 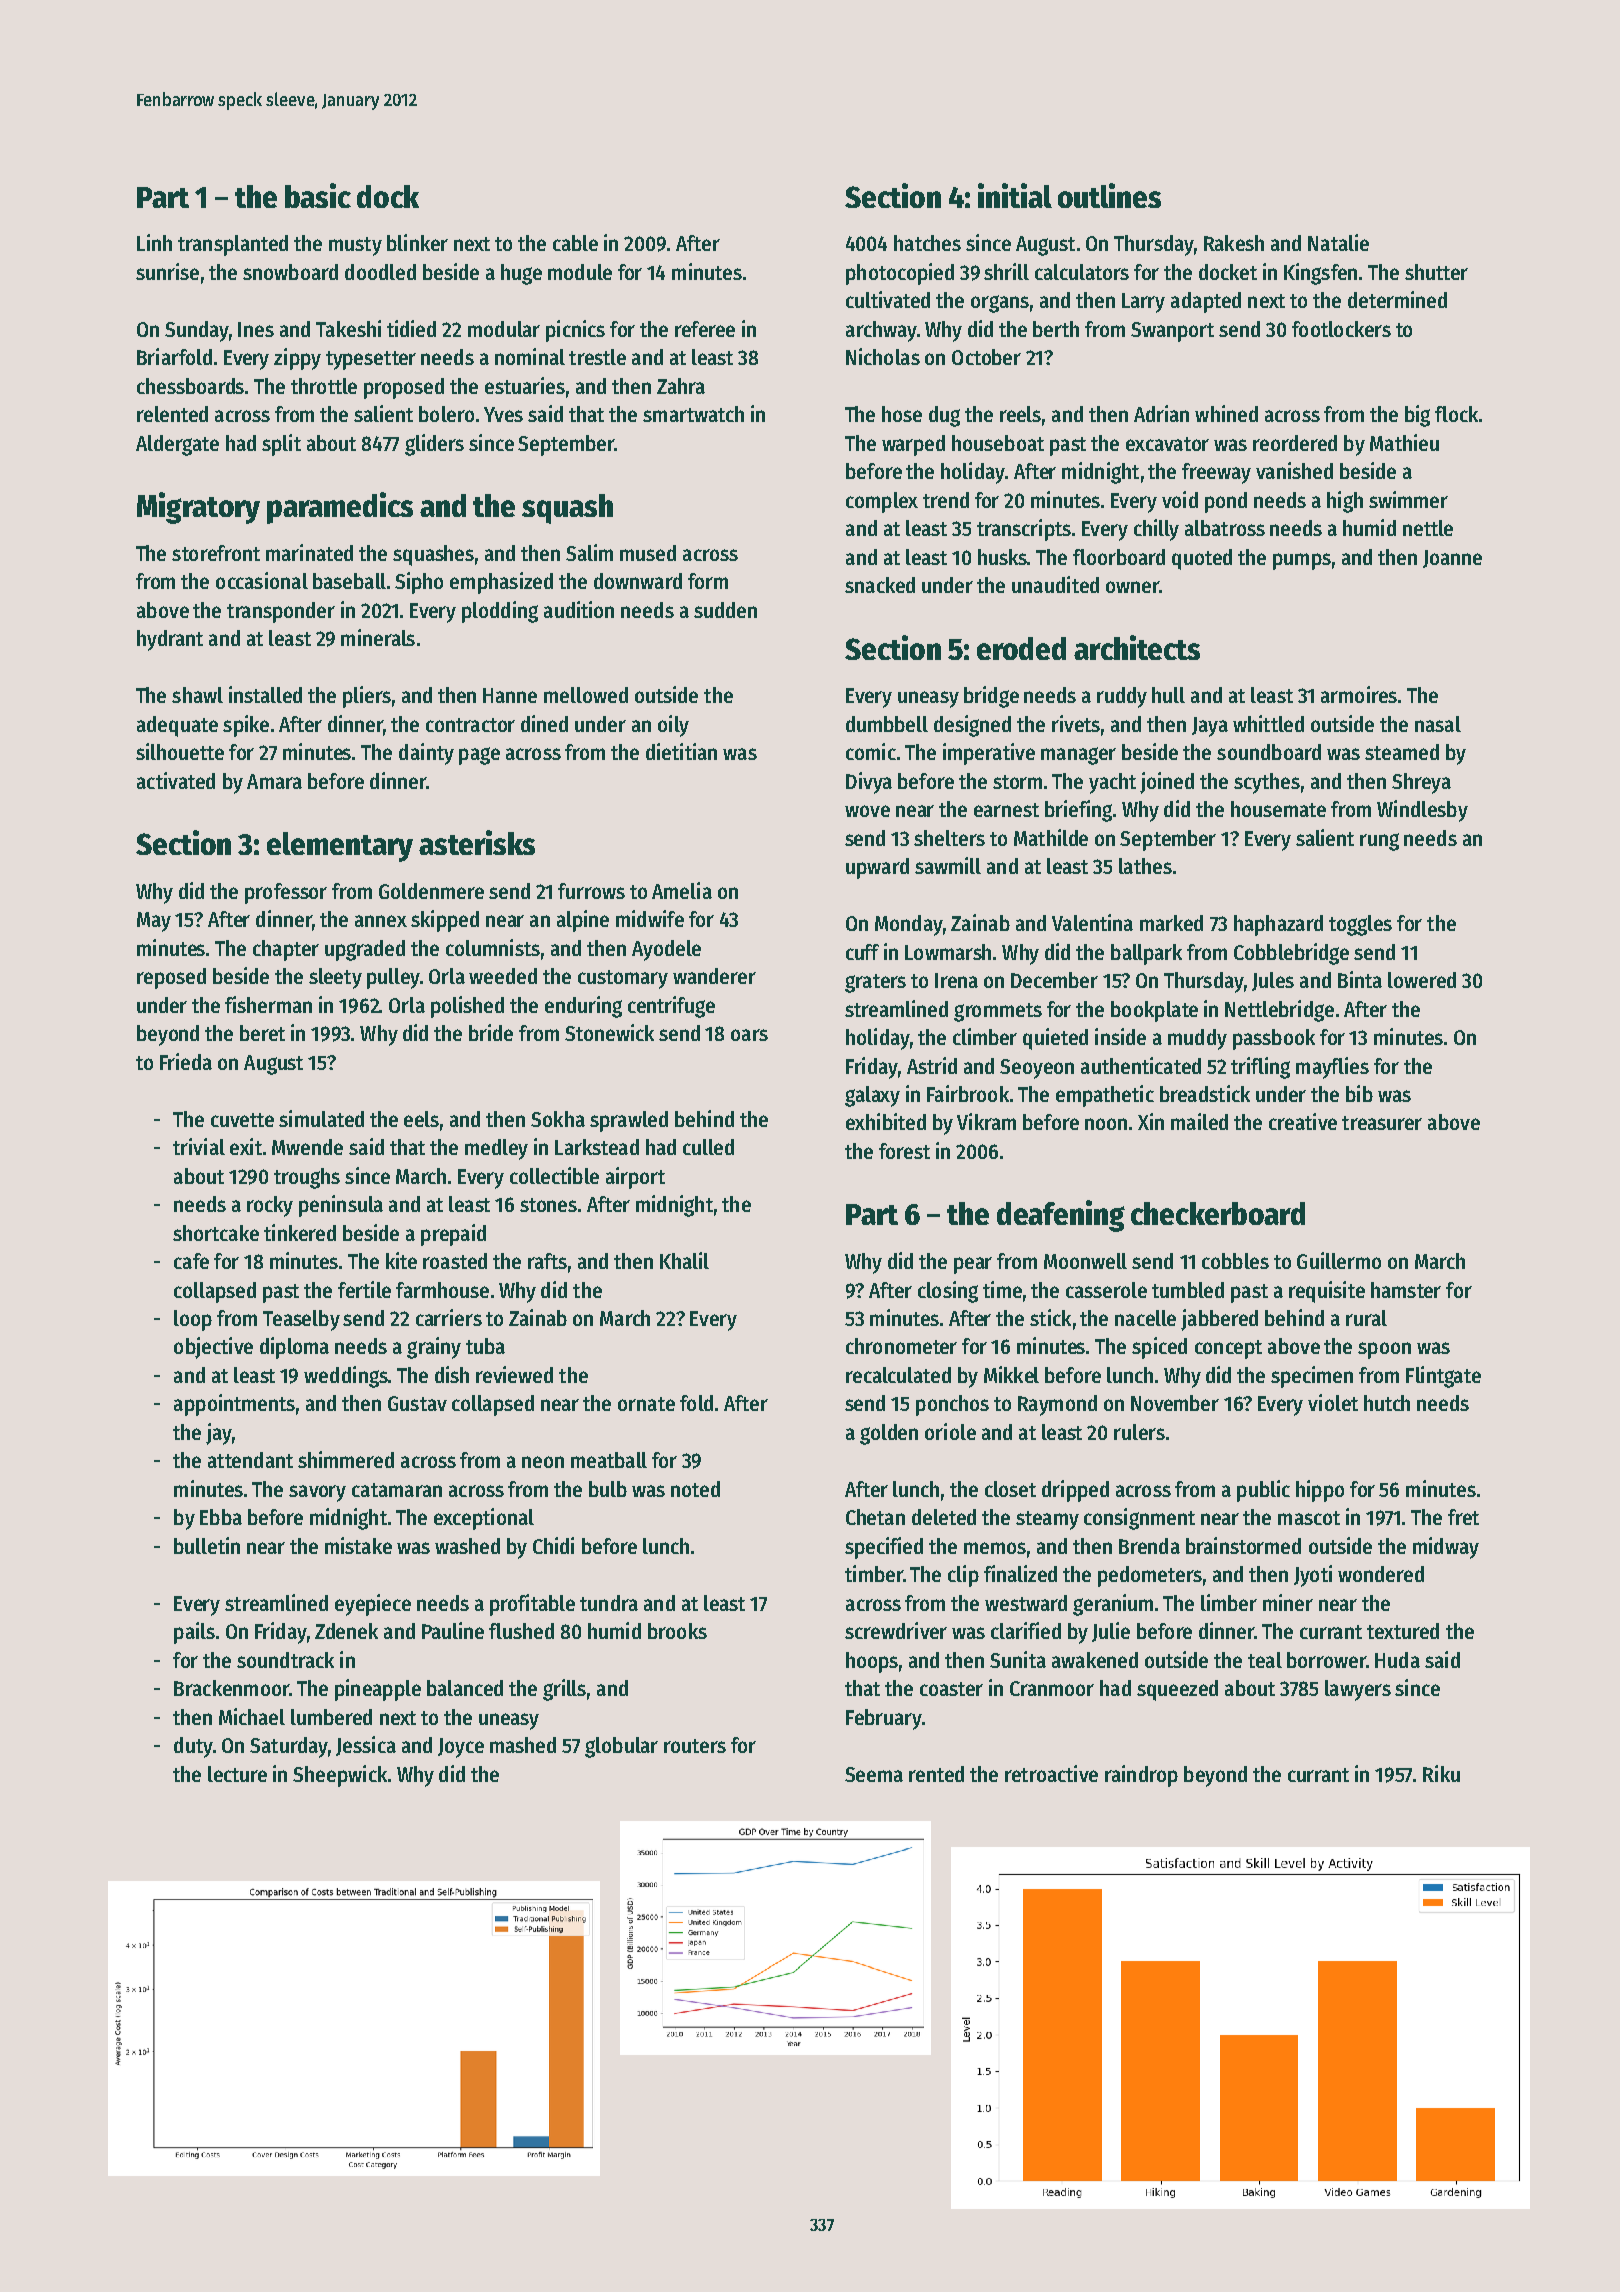 I want to click on Linh, so click(x=154, y=242).
